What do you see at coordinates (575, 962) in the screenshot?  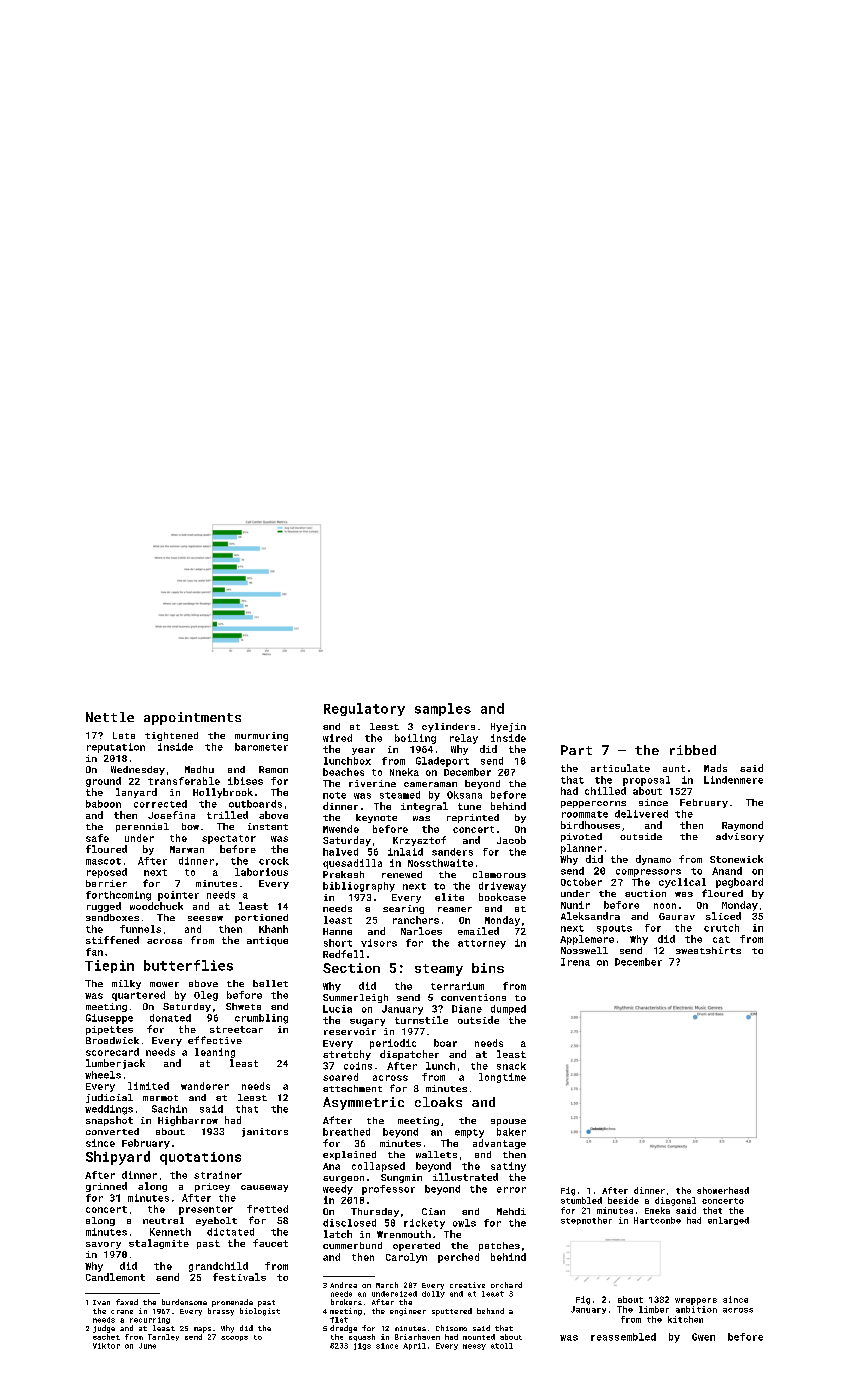 I see `Irena` at bounding box center [575, 962].
